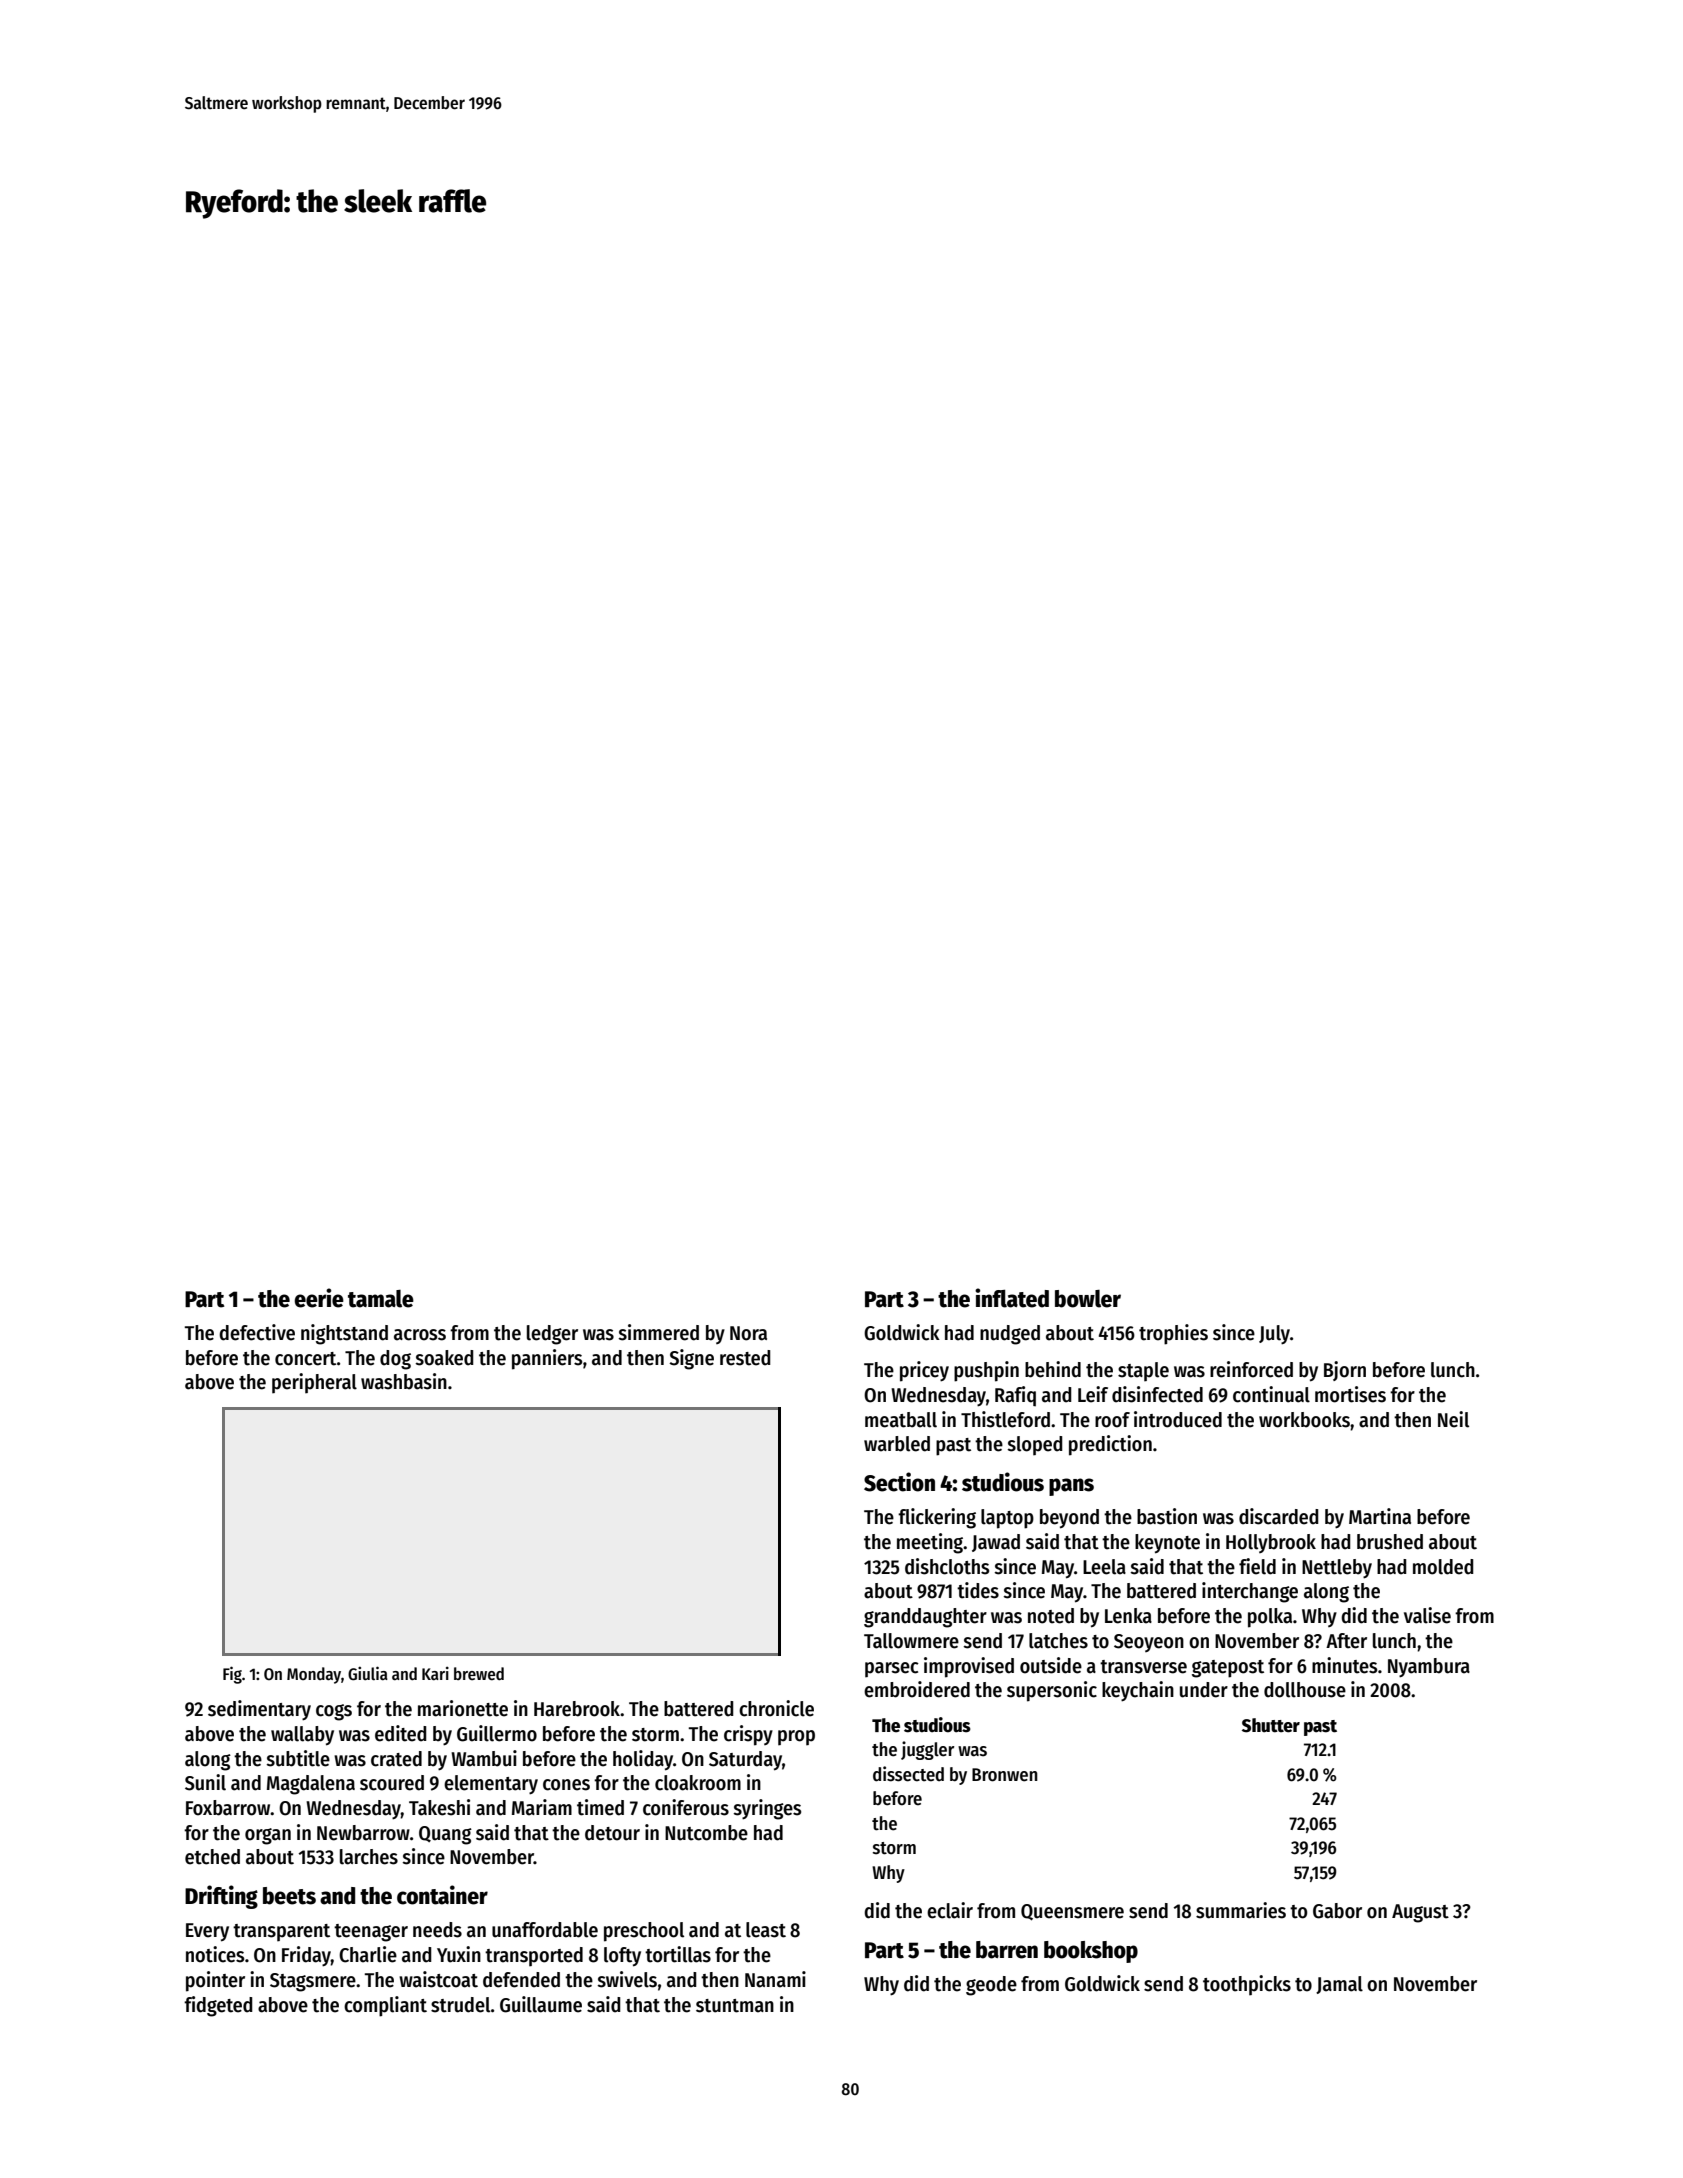 This screenshot has width=1683, height=2178. What do you see at coordinates (314, 1383) in the screenshot?
I see `peripheral` at bounding box center [314, 1383].
